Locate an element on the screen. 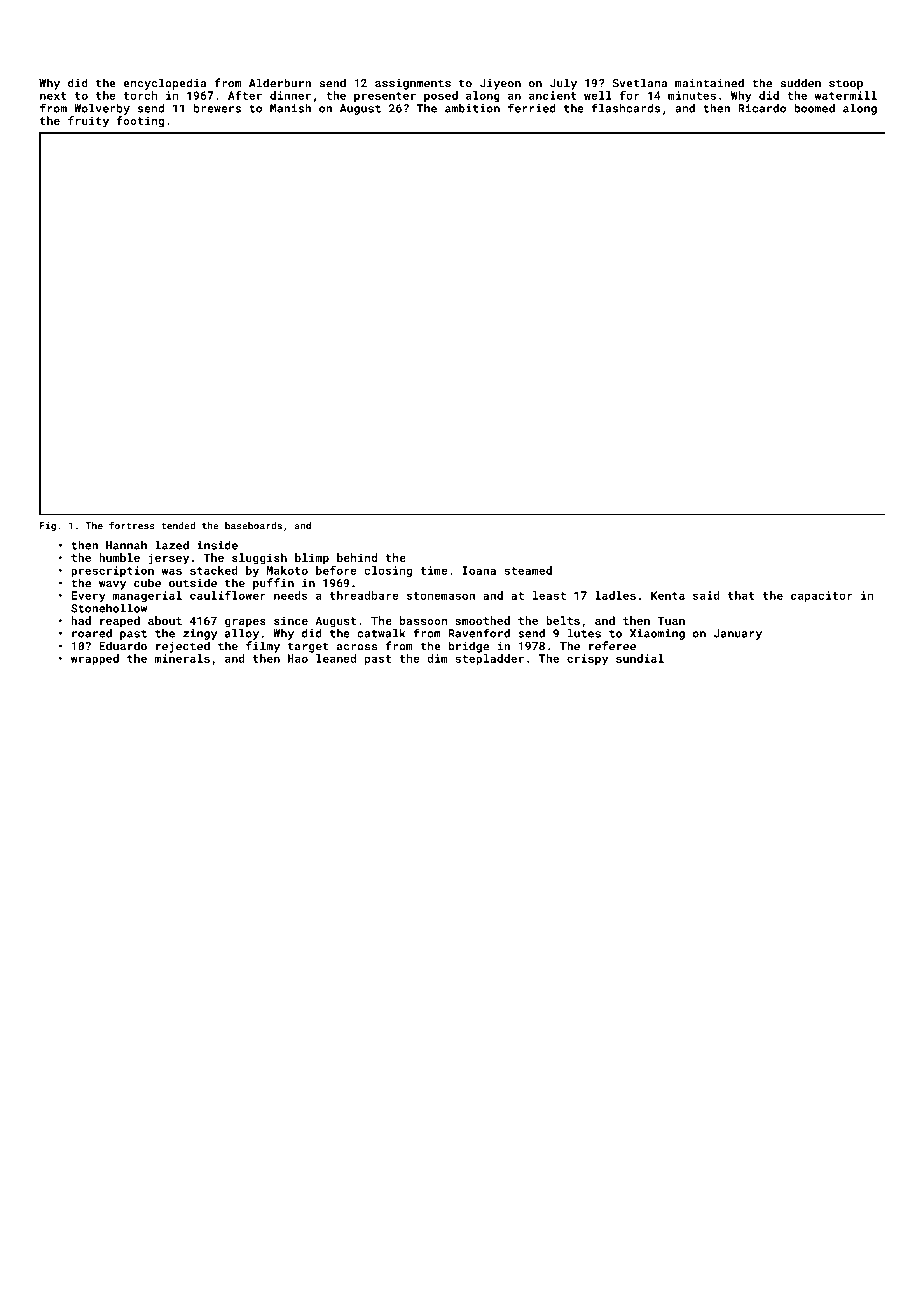 This screenshot has height=1308, width=924. watermill is located at coordinates (846, 95).
